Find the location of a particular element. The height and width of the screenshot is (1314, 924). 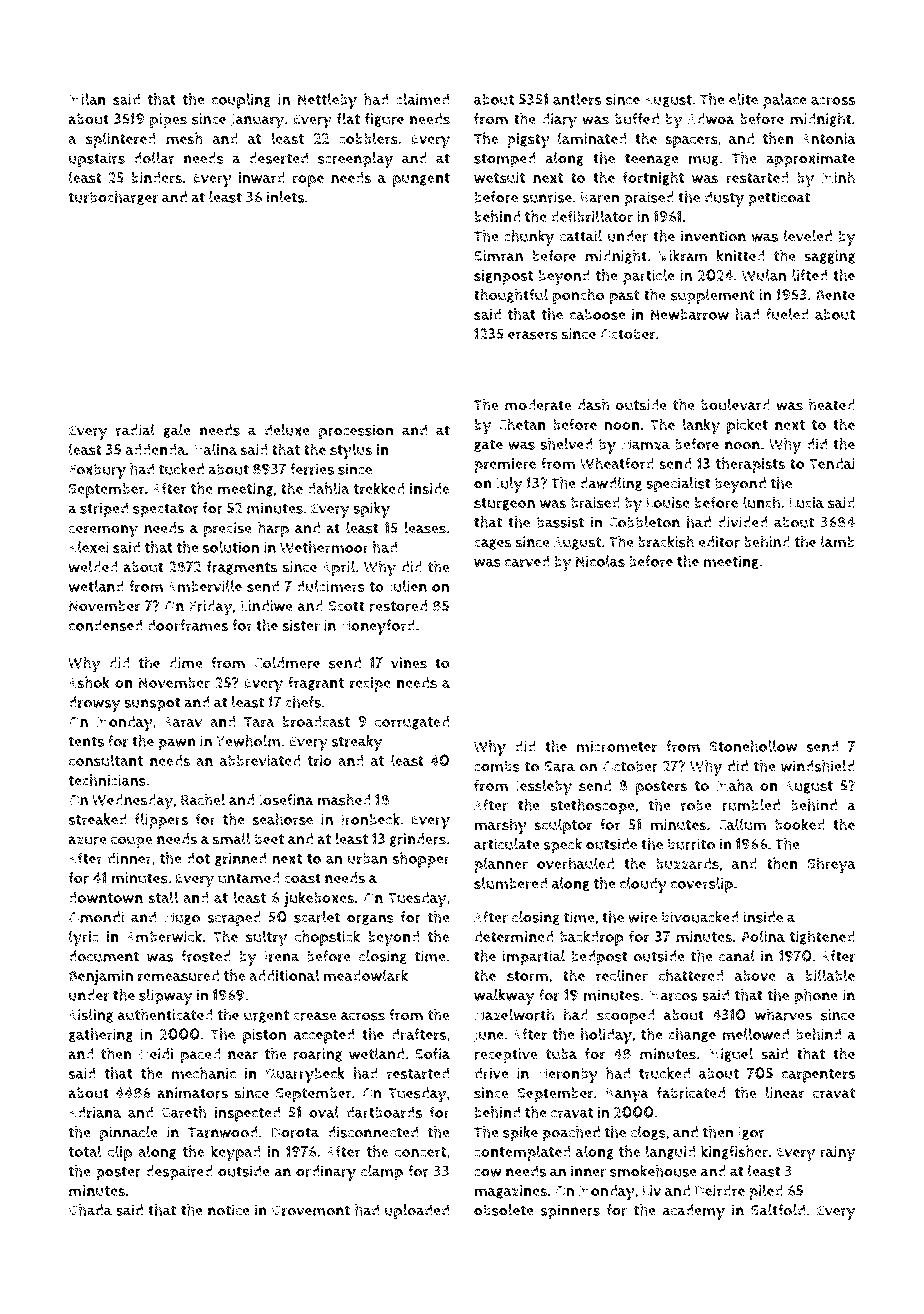

streaky is located at coordinates (356, 743).
